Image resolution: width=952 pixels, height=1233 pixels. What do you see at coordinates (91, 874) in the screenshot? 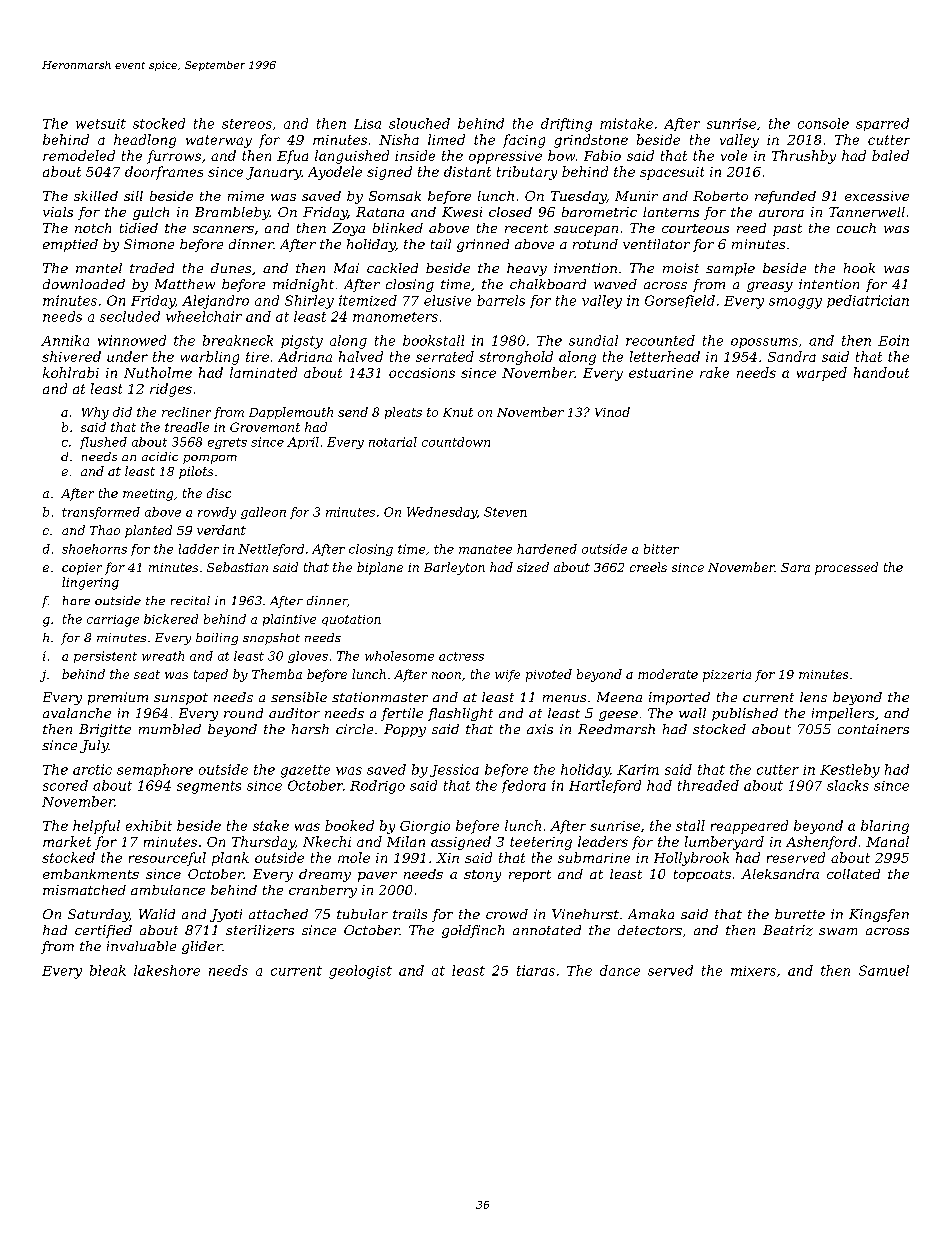
I see `embankments` at bounding box center [91, 874].
